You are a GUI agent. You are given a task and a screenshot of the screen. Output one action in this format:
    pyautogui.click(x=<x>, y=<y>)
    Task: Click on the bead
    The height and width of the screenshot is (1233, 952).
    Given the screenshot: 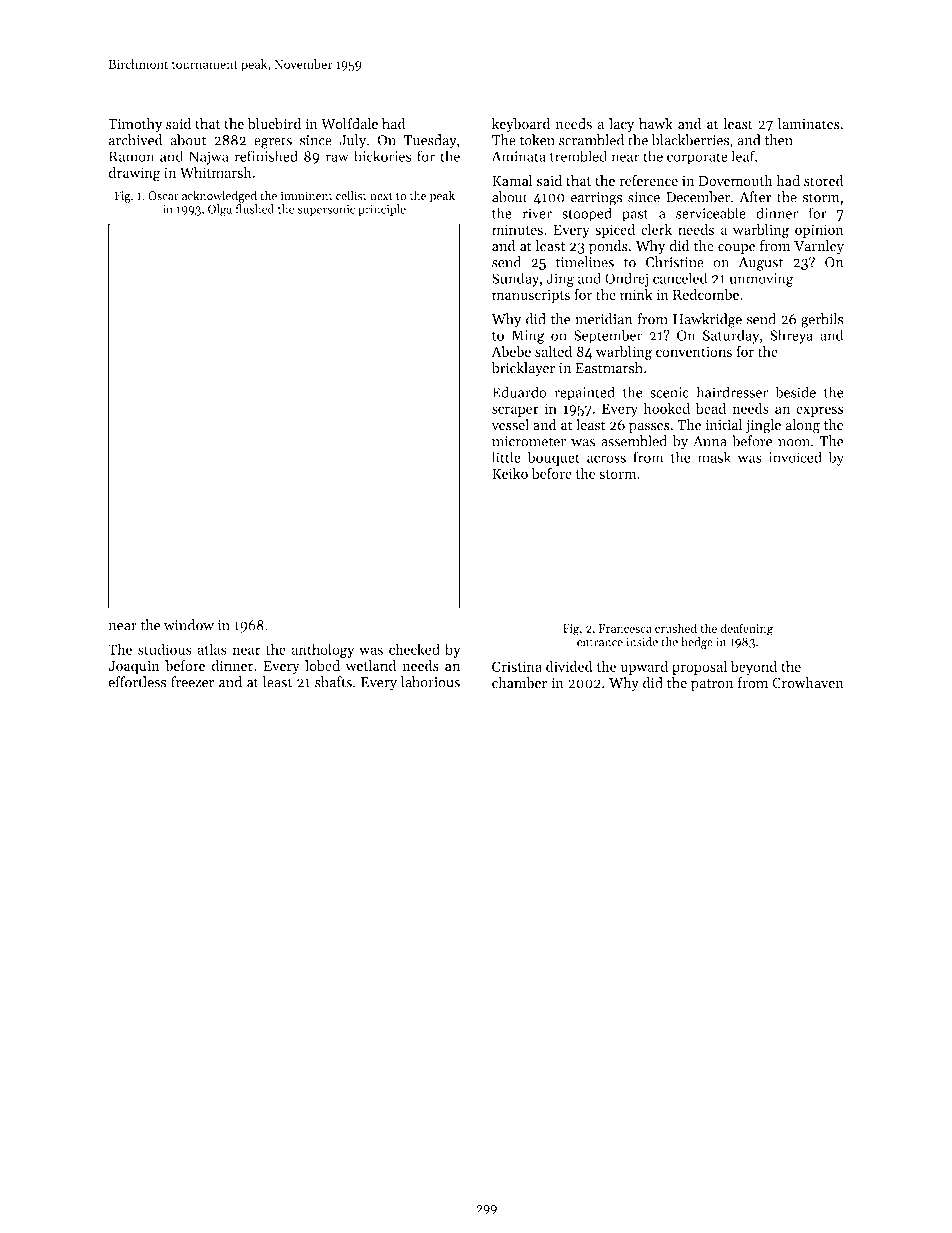 What is the action you would take?
    pyautogui.click(x=711, y=408)
